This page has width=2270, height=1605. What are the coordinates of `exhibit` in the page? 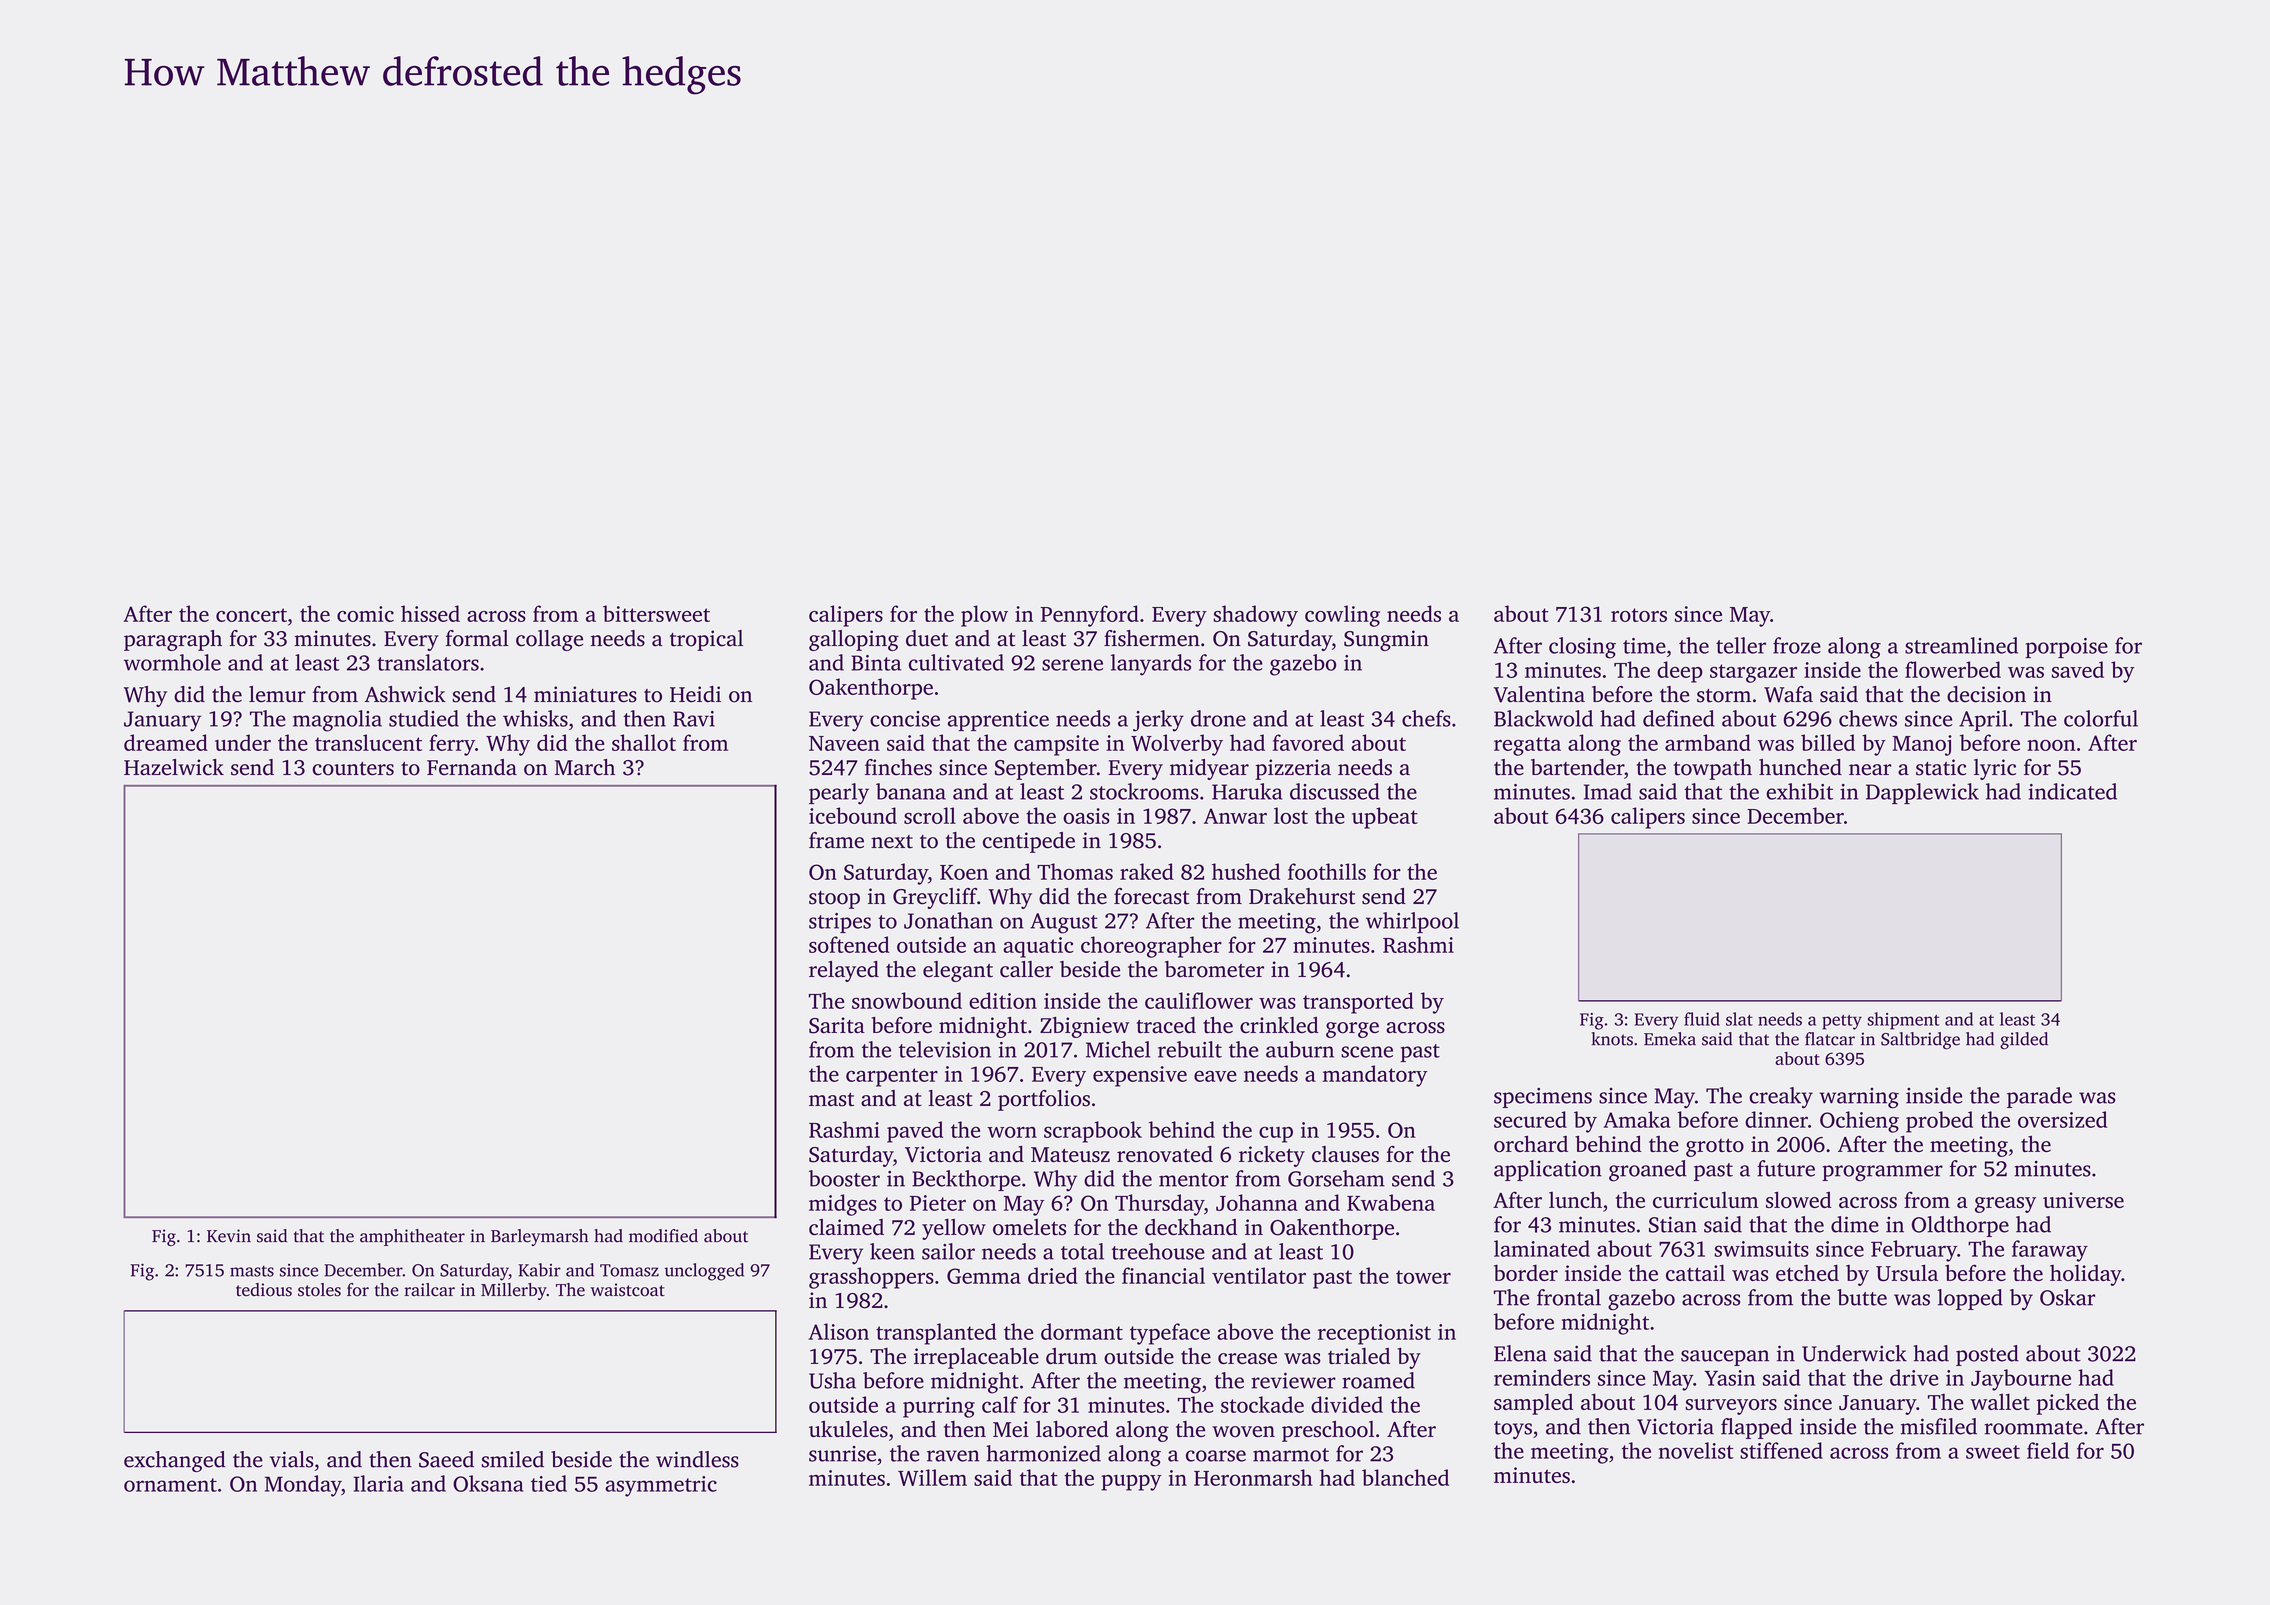 It's located at (1799, 791).
